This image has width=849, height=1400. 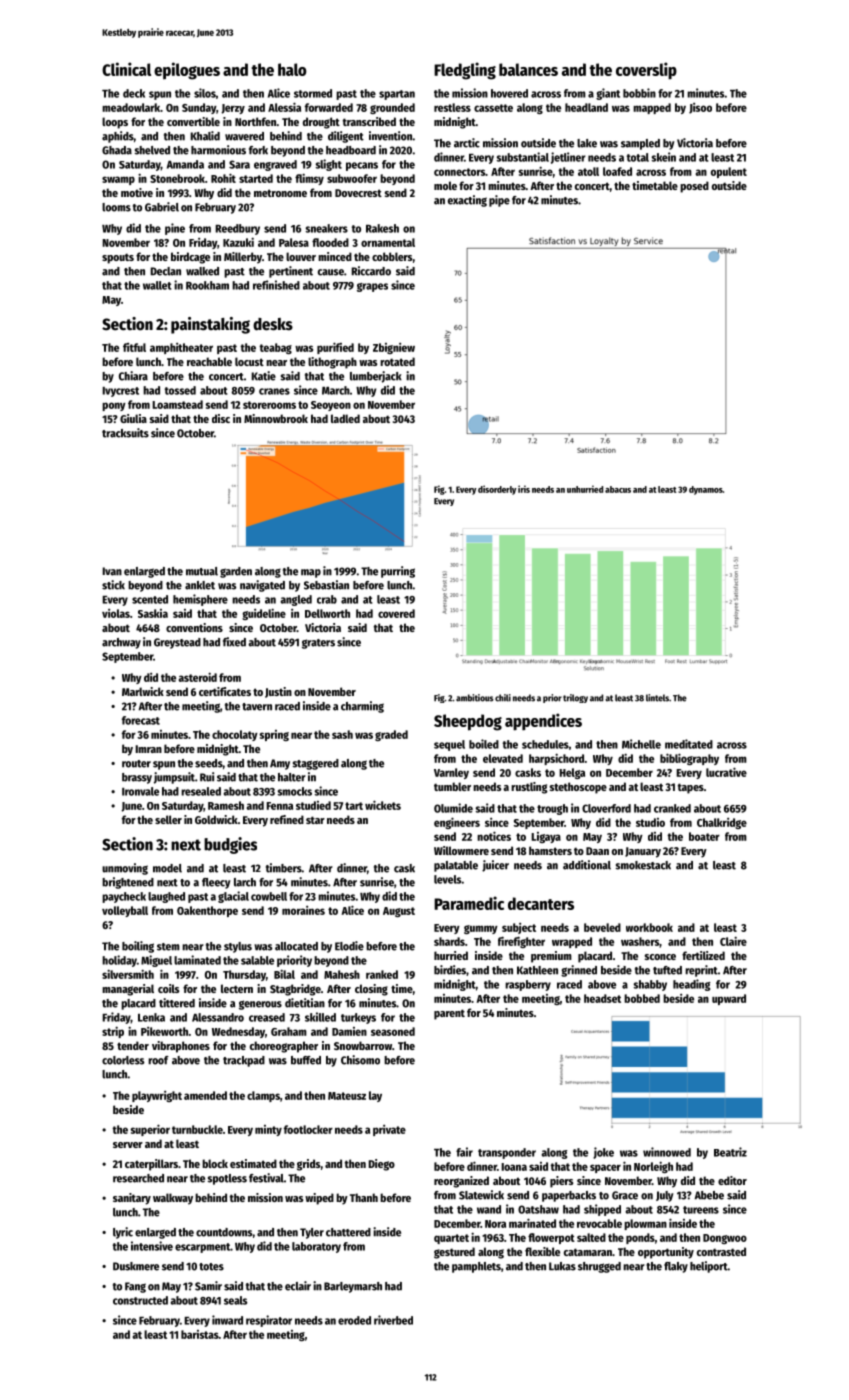 I want to click on additional, so click(x=587, y=865).
